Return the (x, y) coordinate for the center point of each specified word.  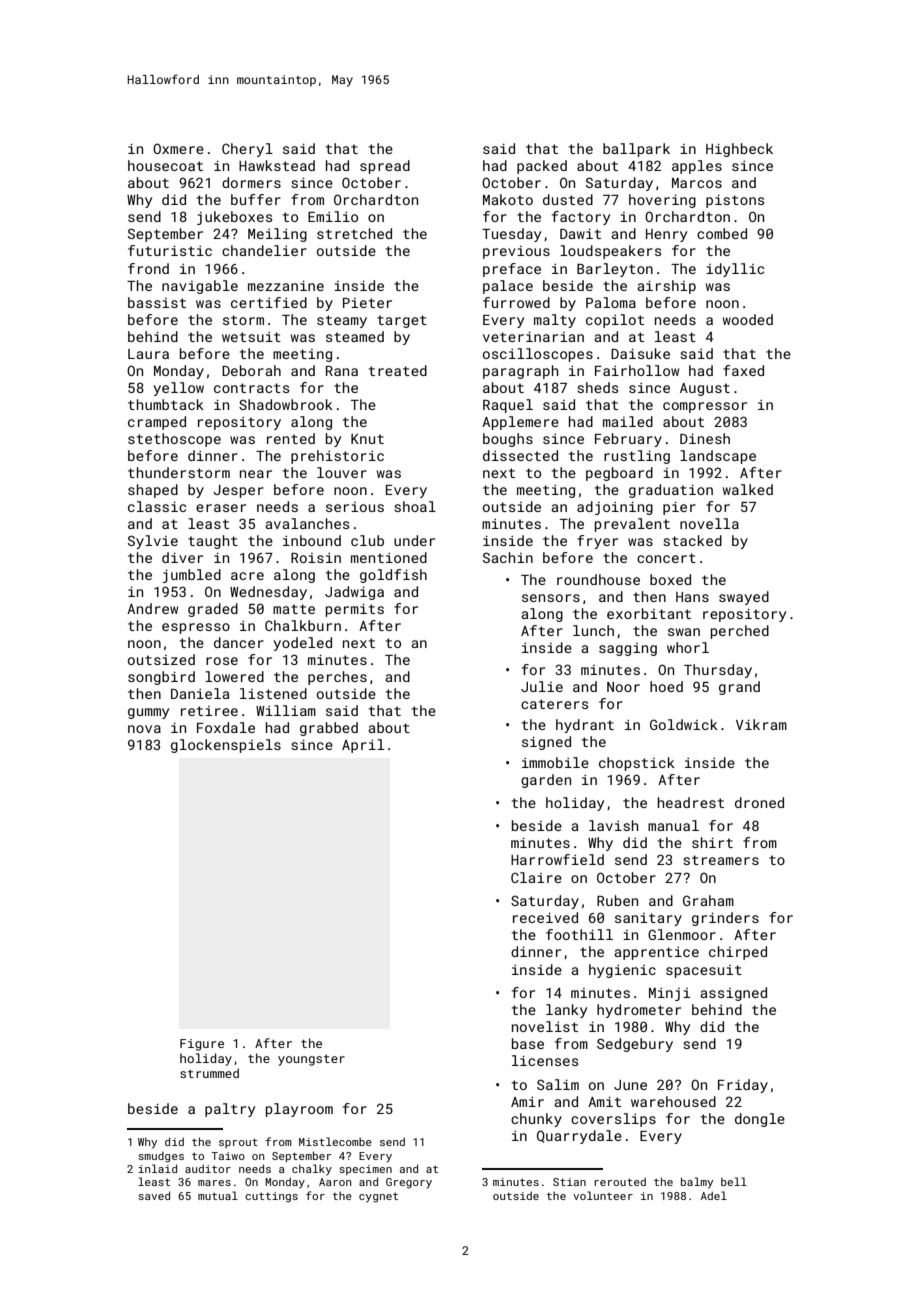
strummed (209, 1073)
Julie (542, 686)
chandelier (264, 250)
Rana (342, 371)
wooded (748, 319)
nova (144, 729)
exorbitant (649, 613)
